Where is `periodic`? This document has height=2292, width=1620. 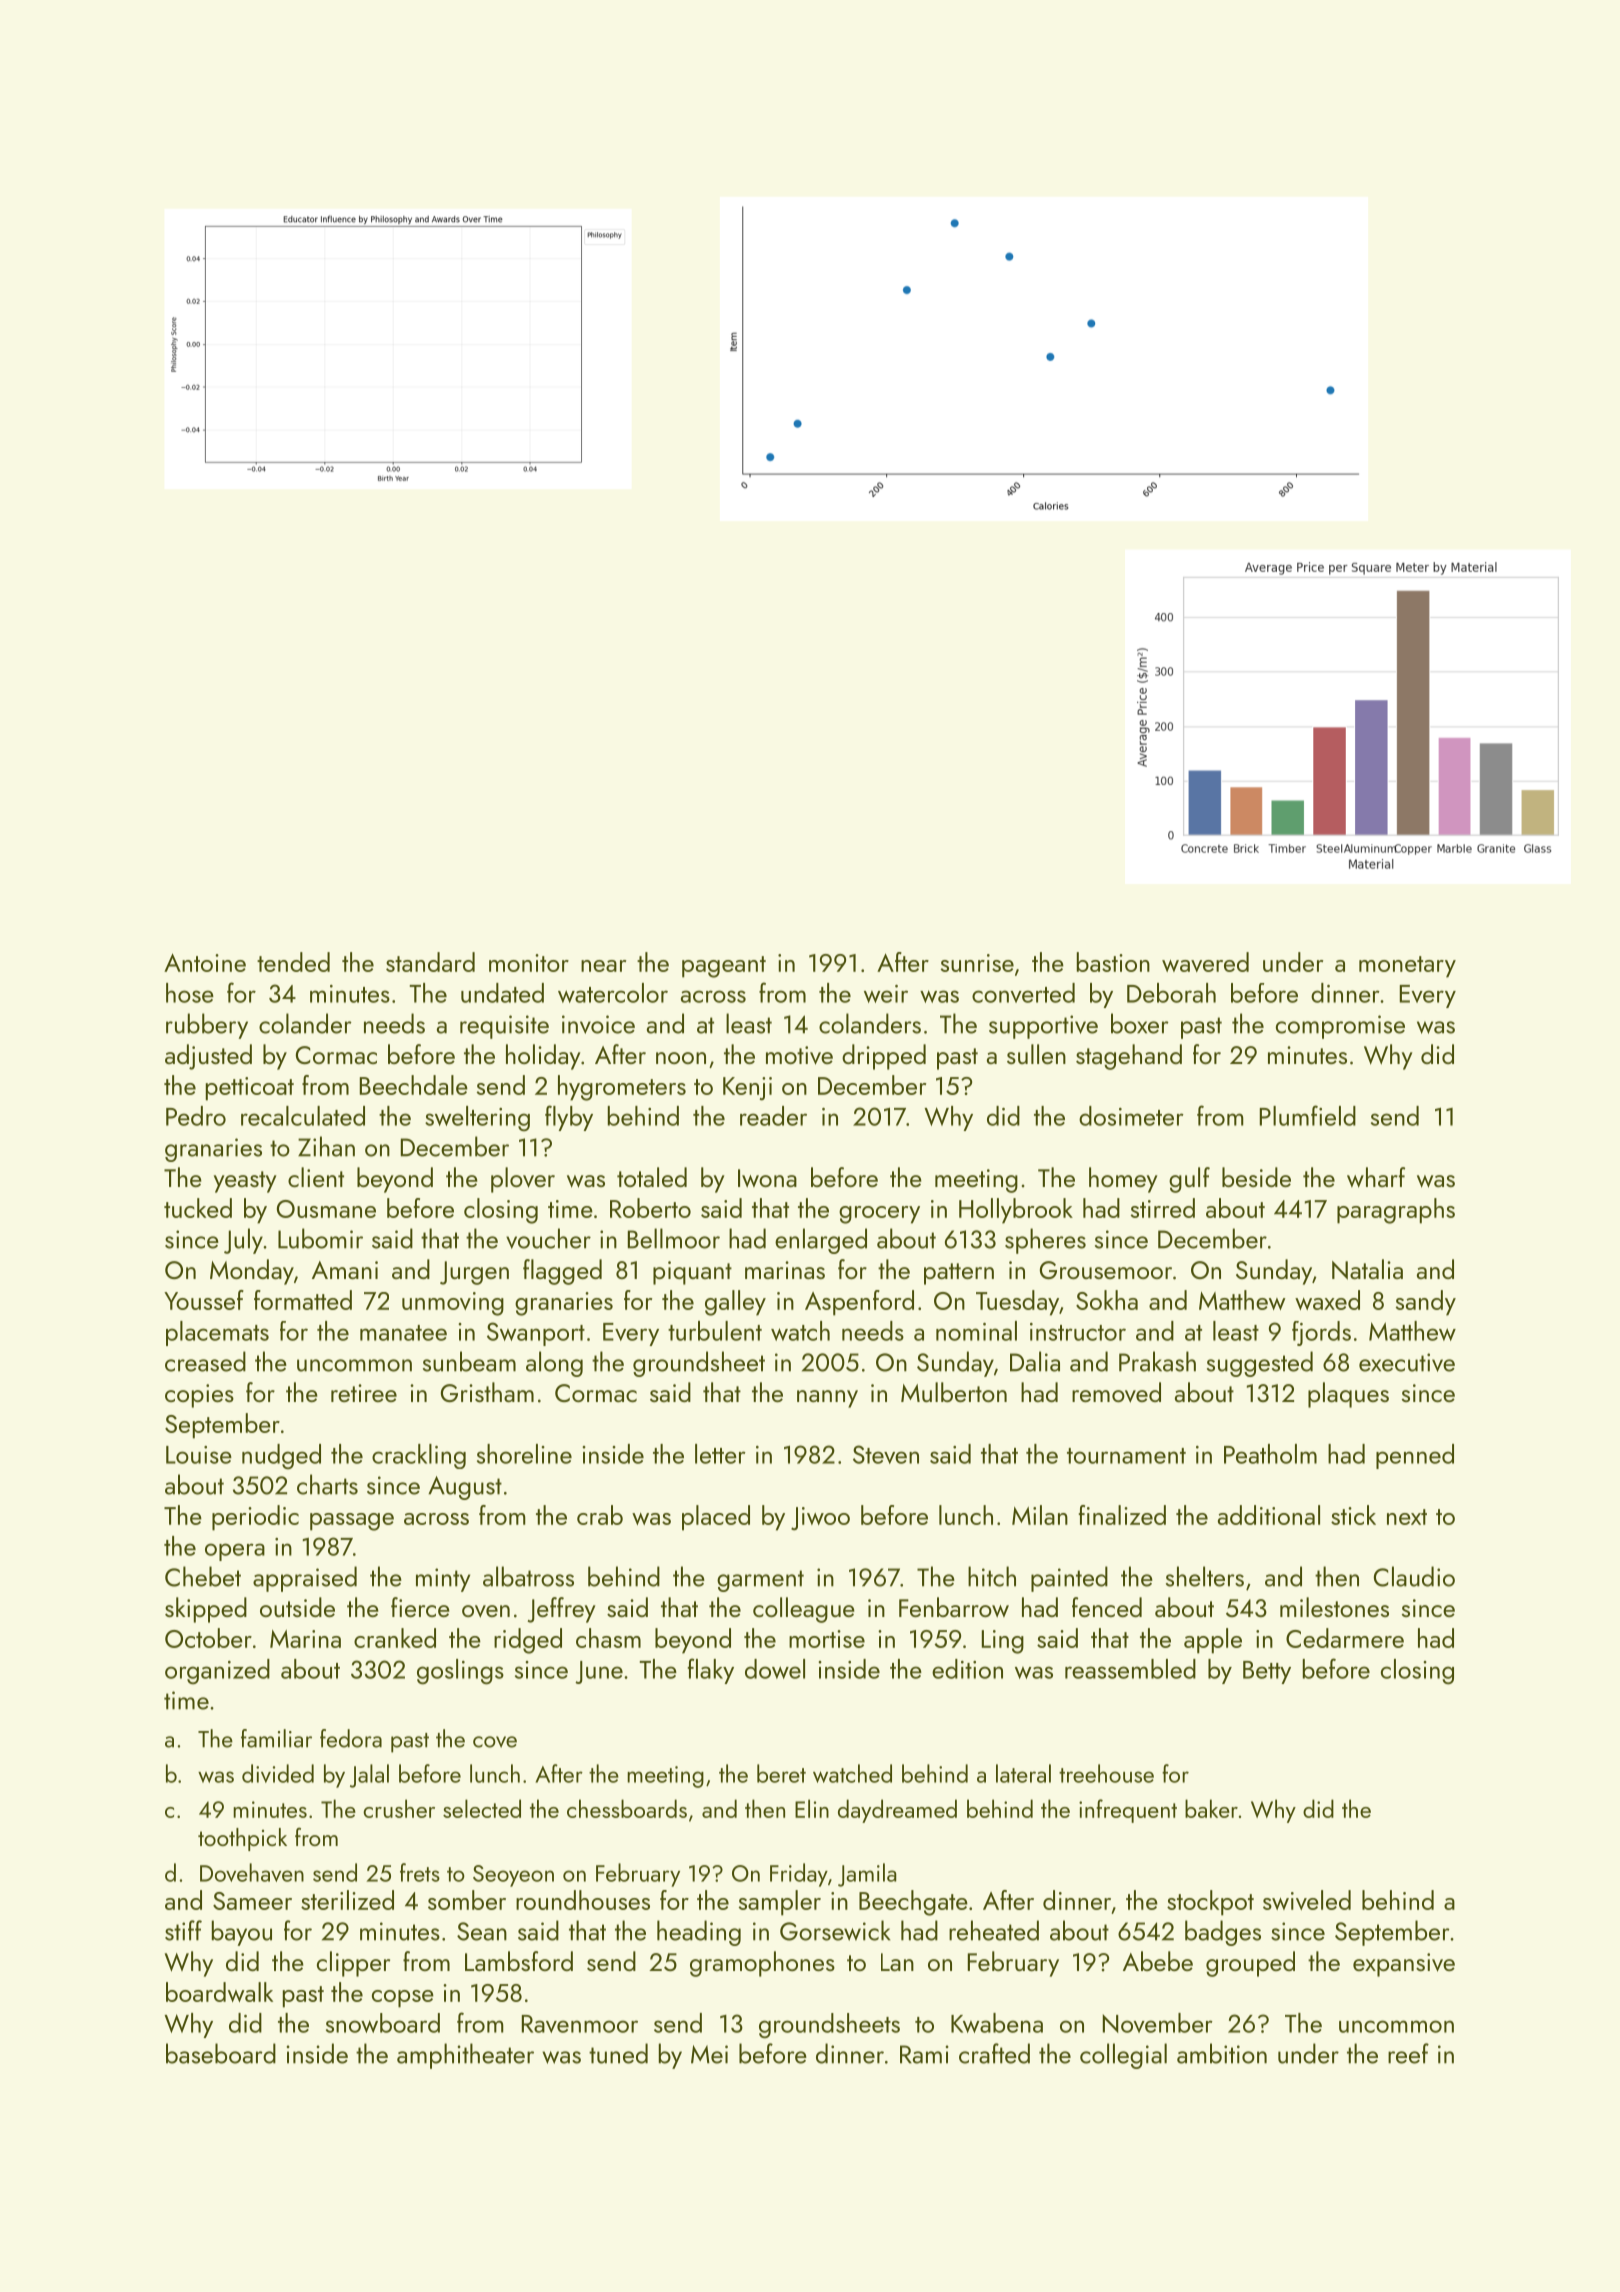 periodic is located at coordinates (255, 1518).
